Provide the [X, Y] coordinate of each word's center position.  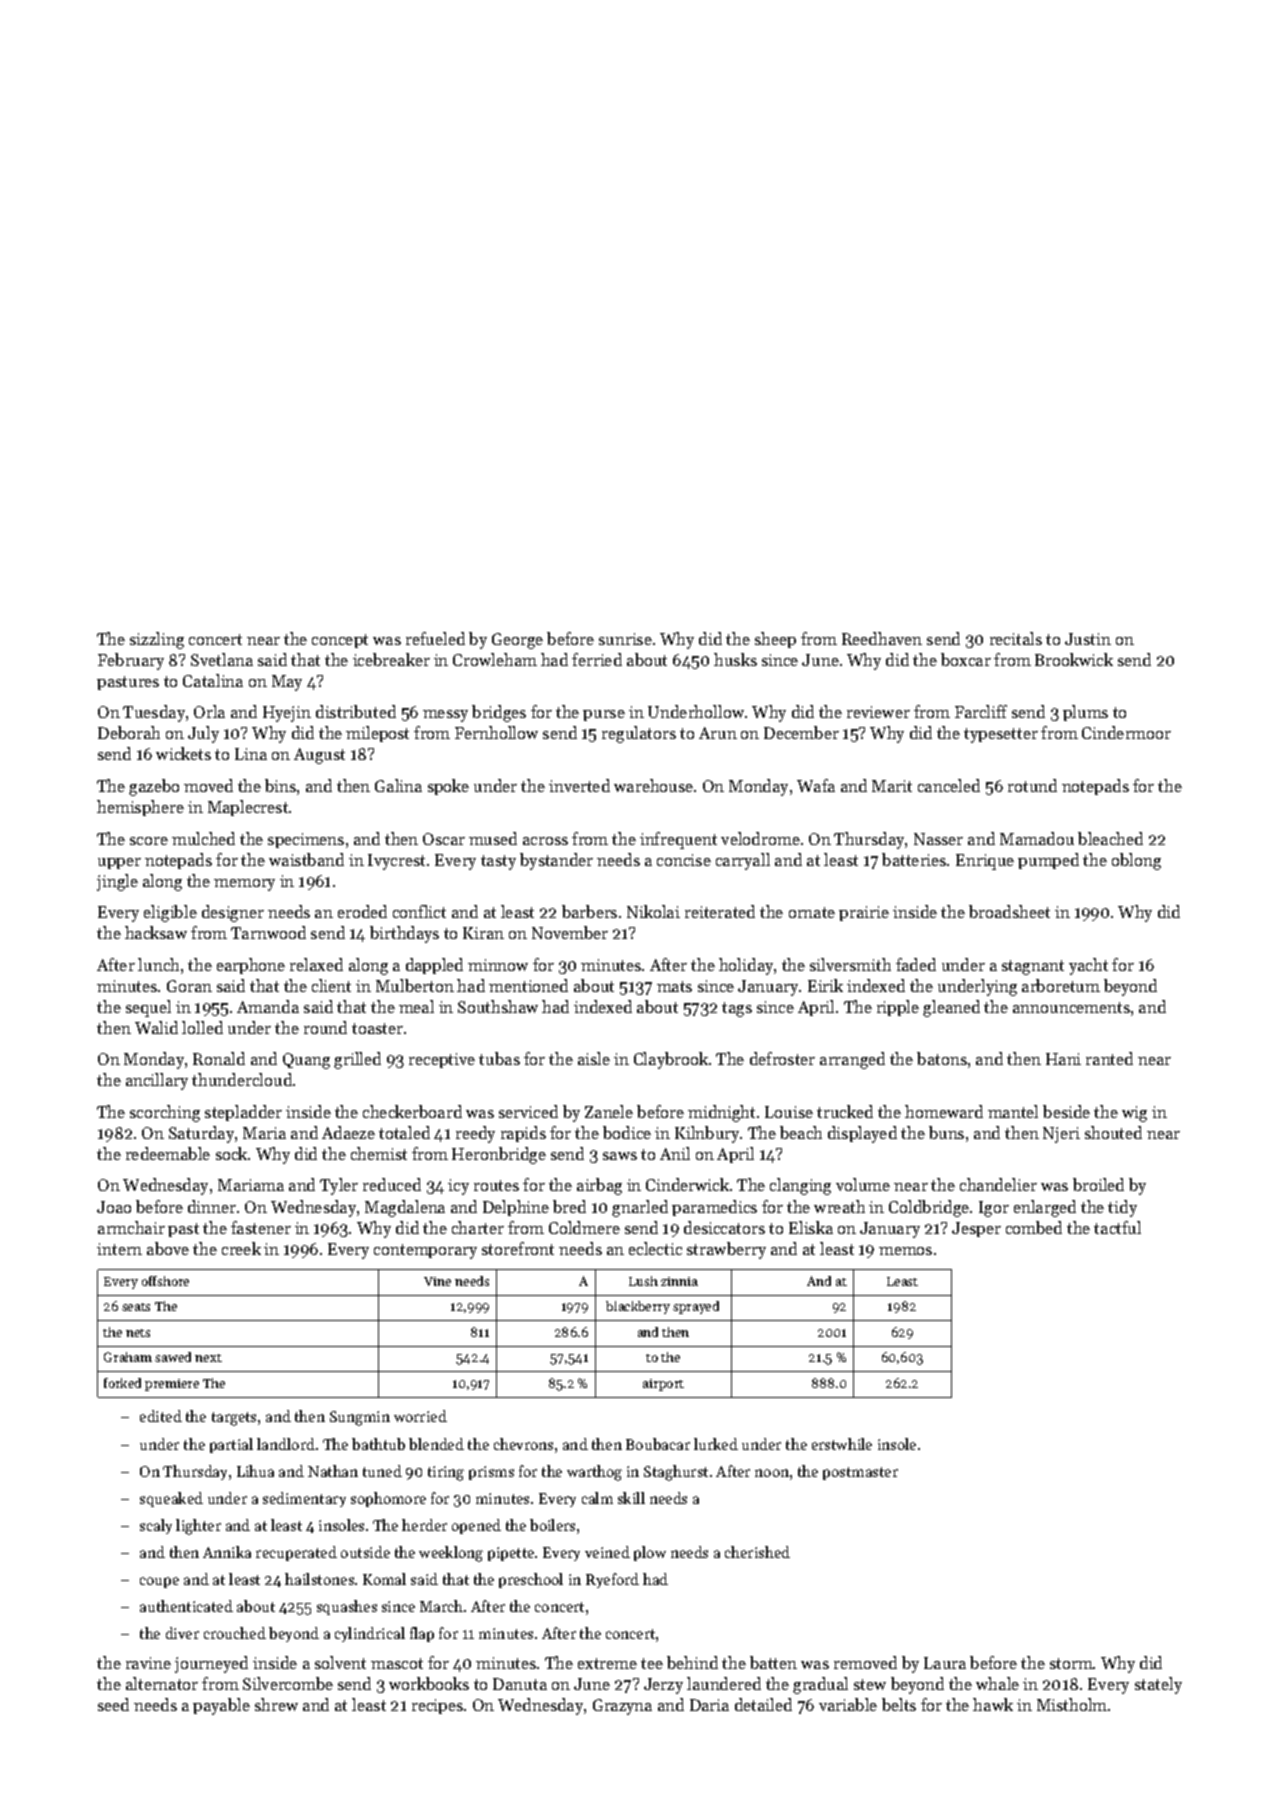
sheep [775, 640]
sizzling [157, 640]
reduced [392, 1184]
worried [420, 1416]
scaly [156, 1526]
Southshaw [498, 1006]
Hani [1063, 1059]
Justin [1088, 639]
